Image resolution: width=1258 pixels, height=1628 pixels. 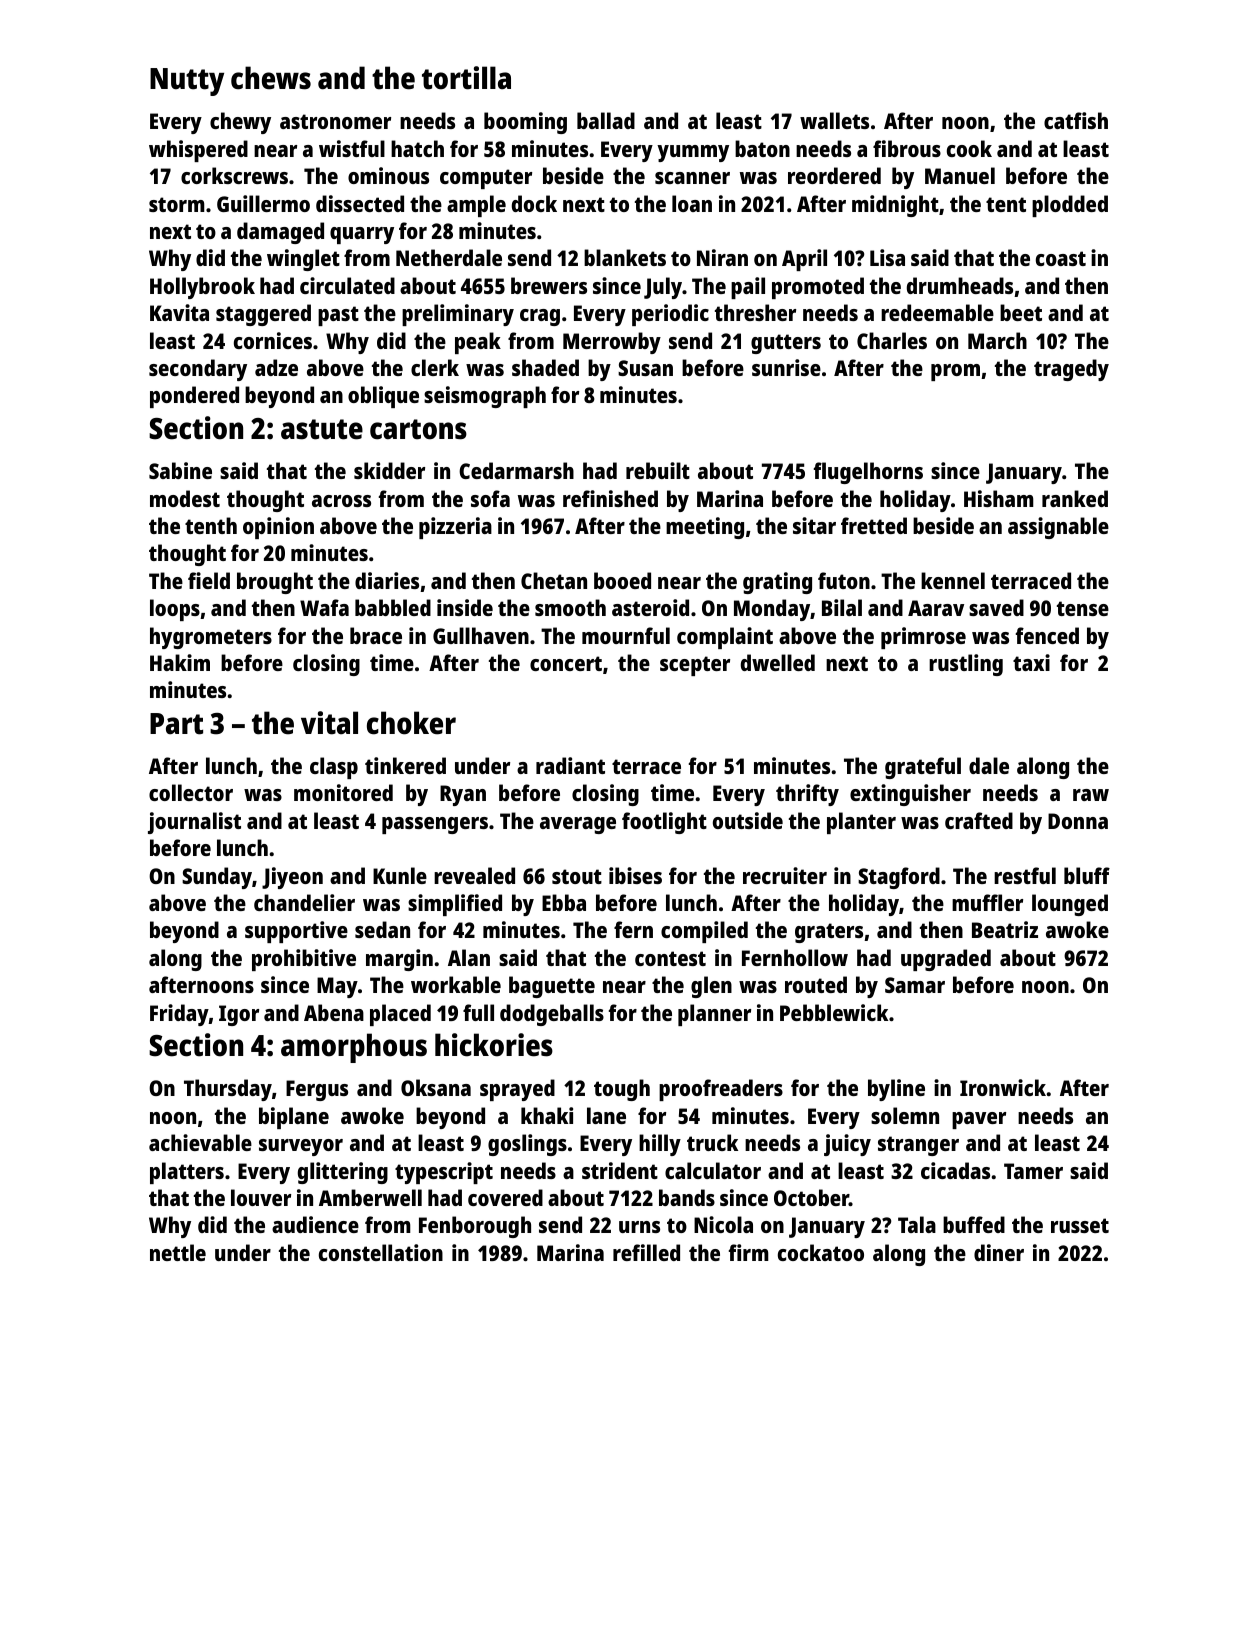 What do you see at coordinates (322, 429) in the screenshot?
I see `astute` at bounding box center [322, 429].
